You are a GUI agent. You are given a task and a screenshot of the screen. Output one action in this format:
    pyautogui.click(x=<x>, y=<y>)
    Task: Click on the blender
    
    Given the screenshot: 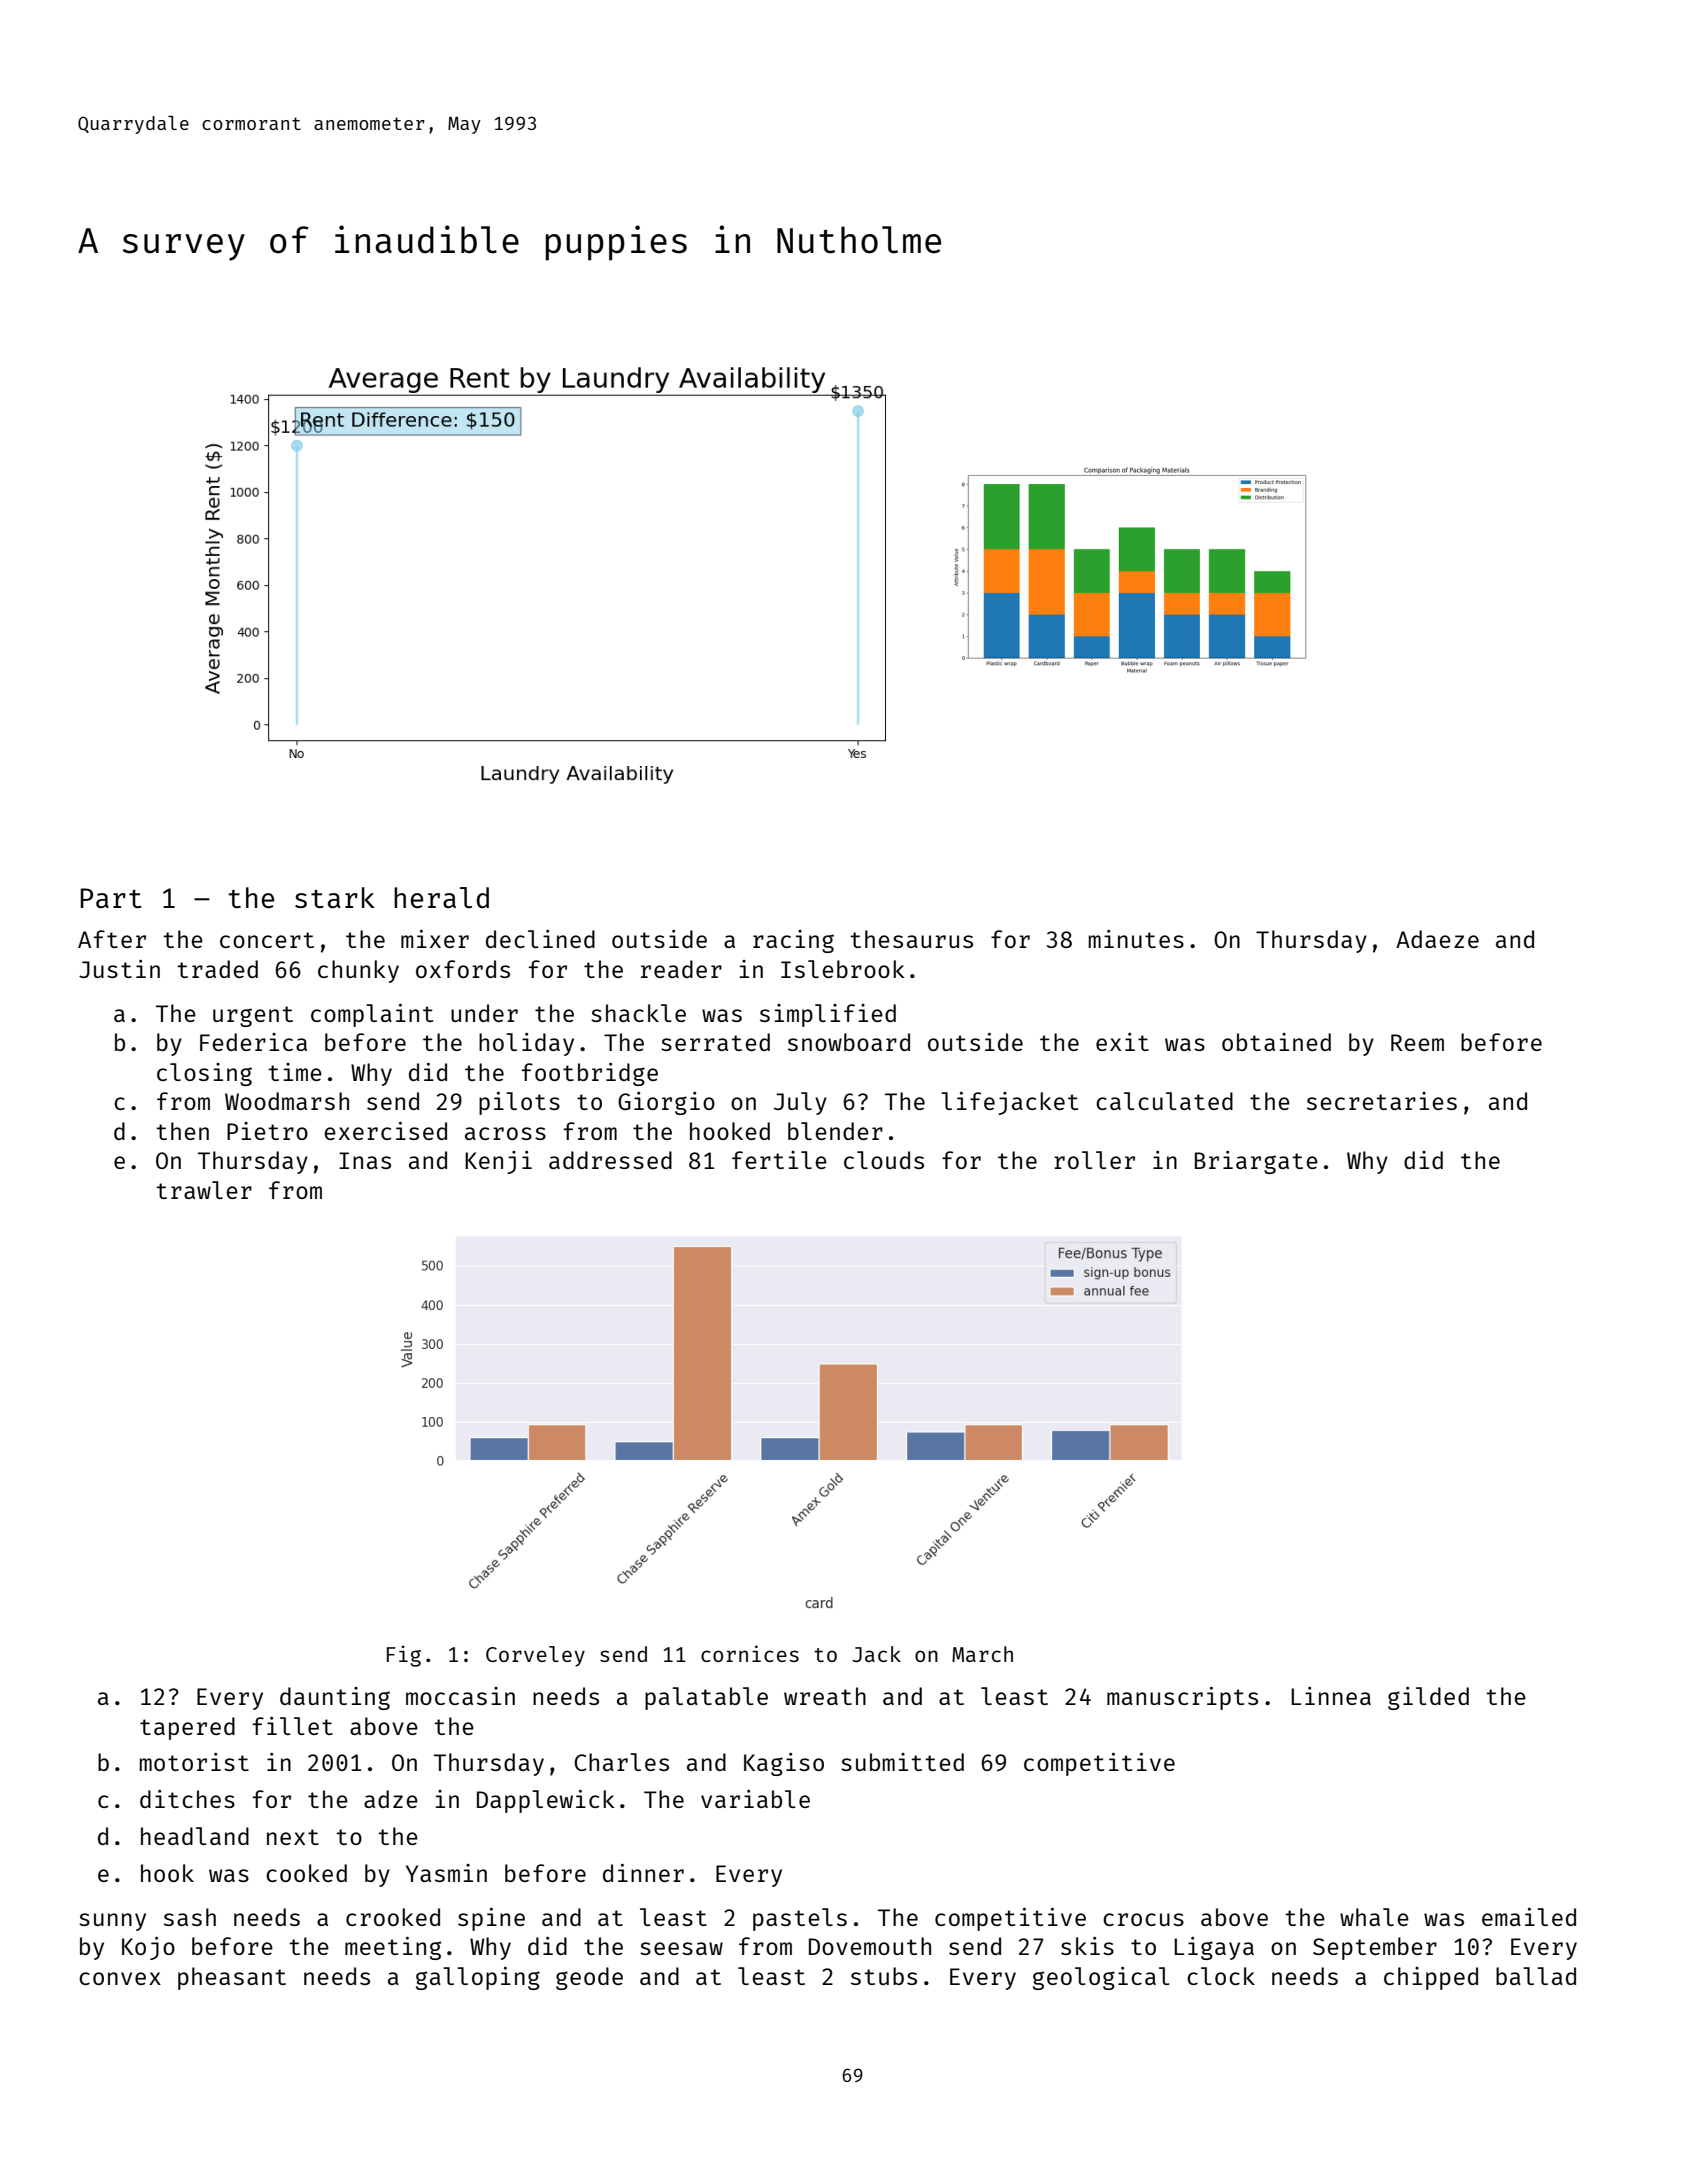 What is the action you would take?
    pyautogui.click(x=835, y=1131)
